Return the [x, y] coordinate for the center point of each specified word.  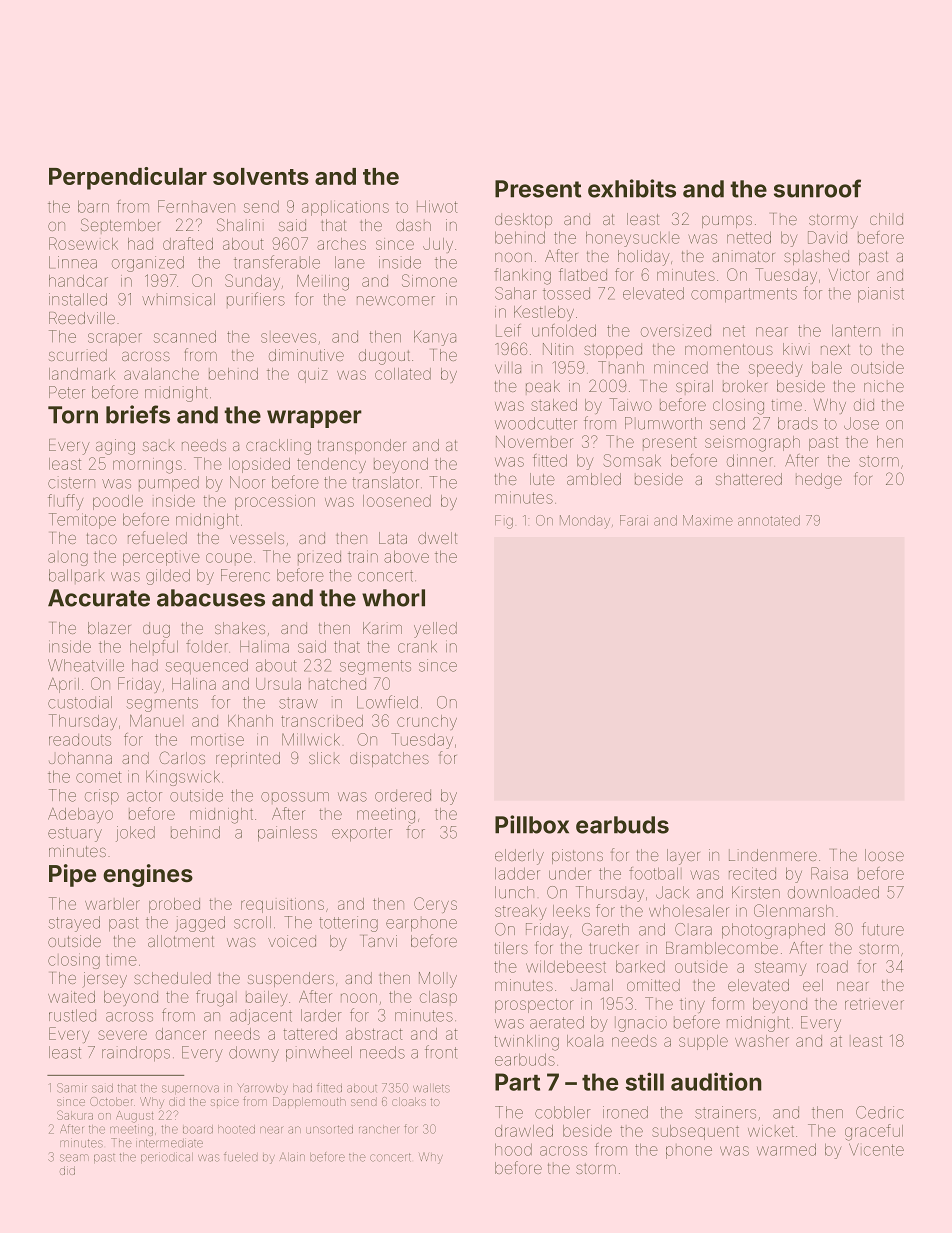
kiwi [796, 349]
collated [403, 374]
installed [78, 299]
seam [74, 1158]
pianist [881, 295]
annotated [769, 520]
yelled [435, 630]
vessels [257, 539]
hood [513, 1149]
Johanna [80, 758]
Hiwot [437, 206]
